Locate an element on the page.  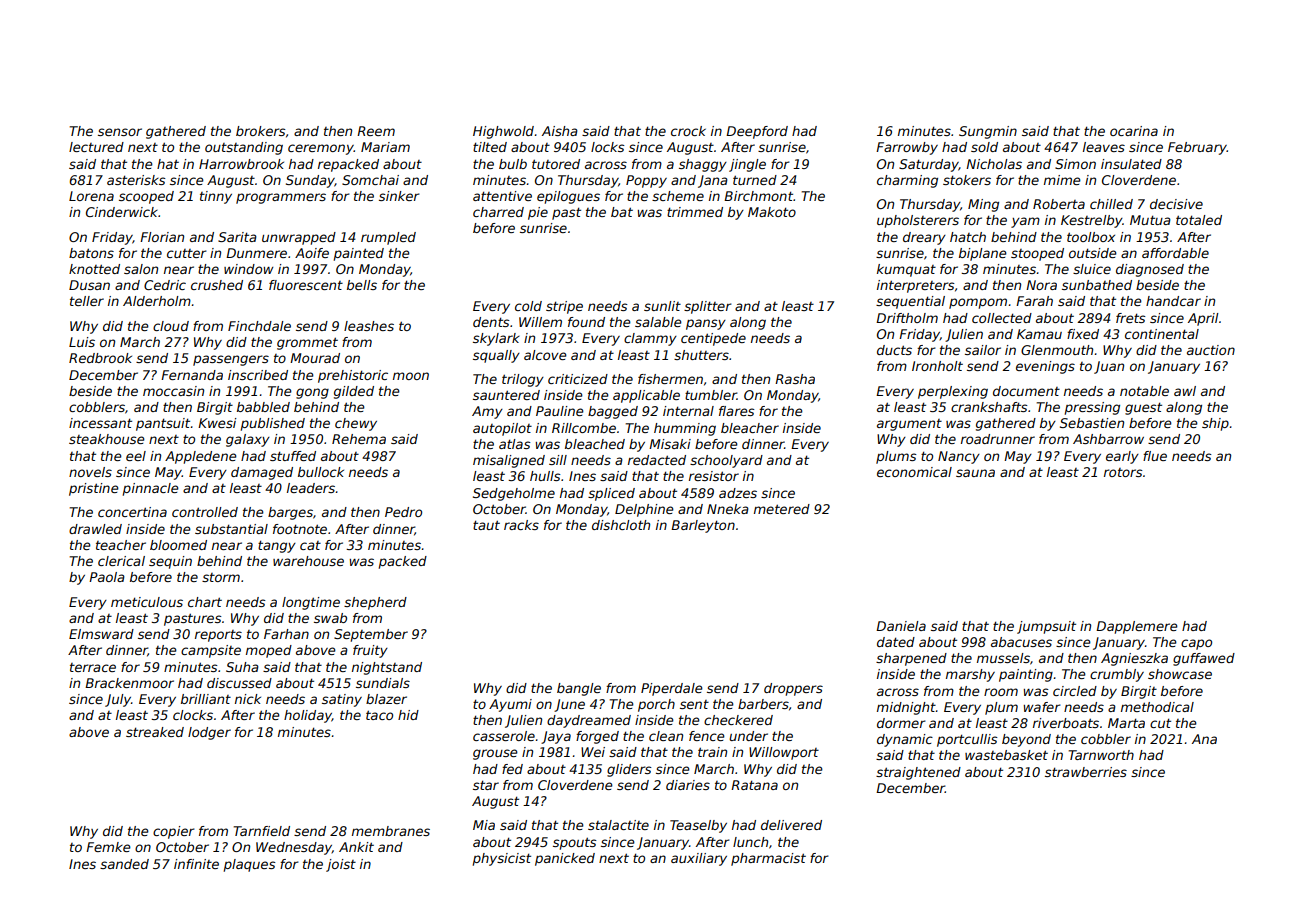
Paola is located at coordinates (107, 577).
